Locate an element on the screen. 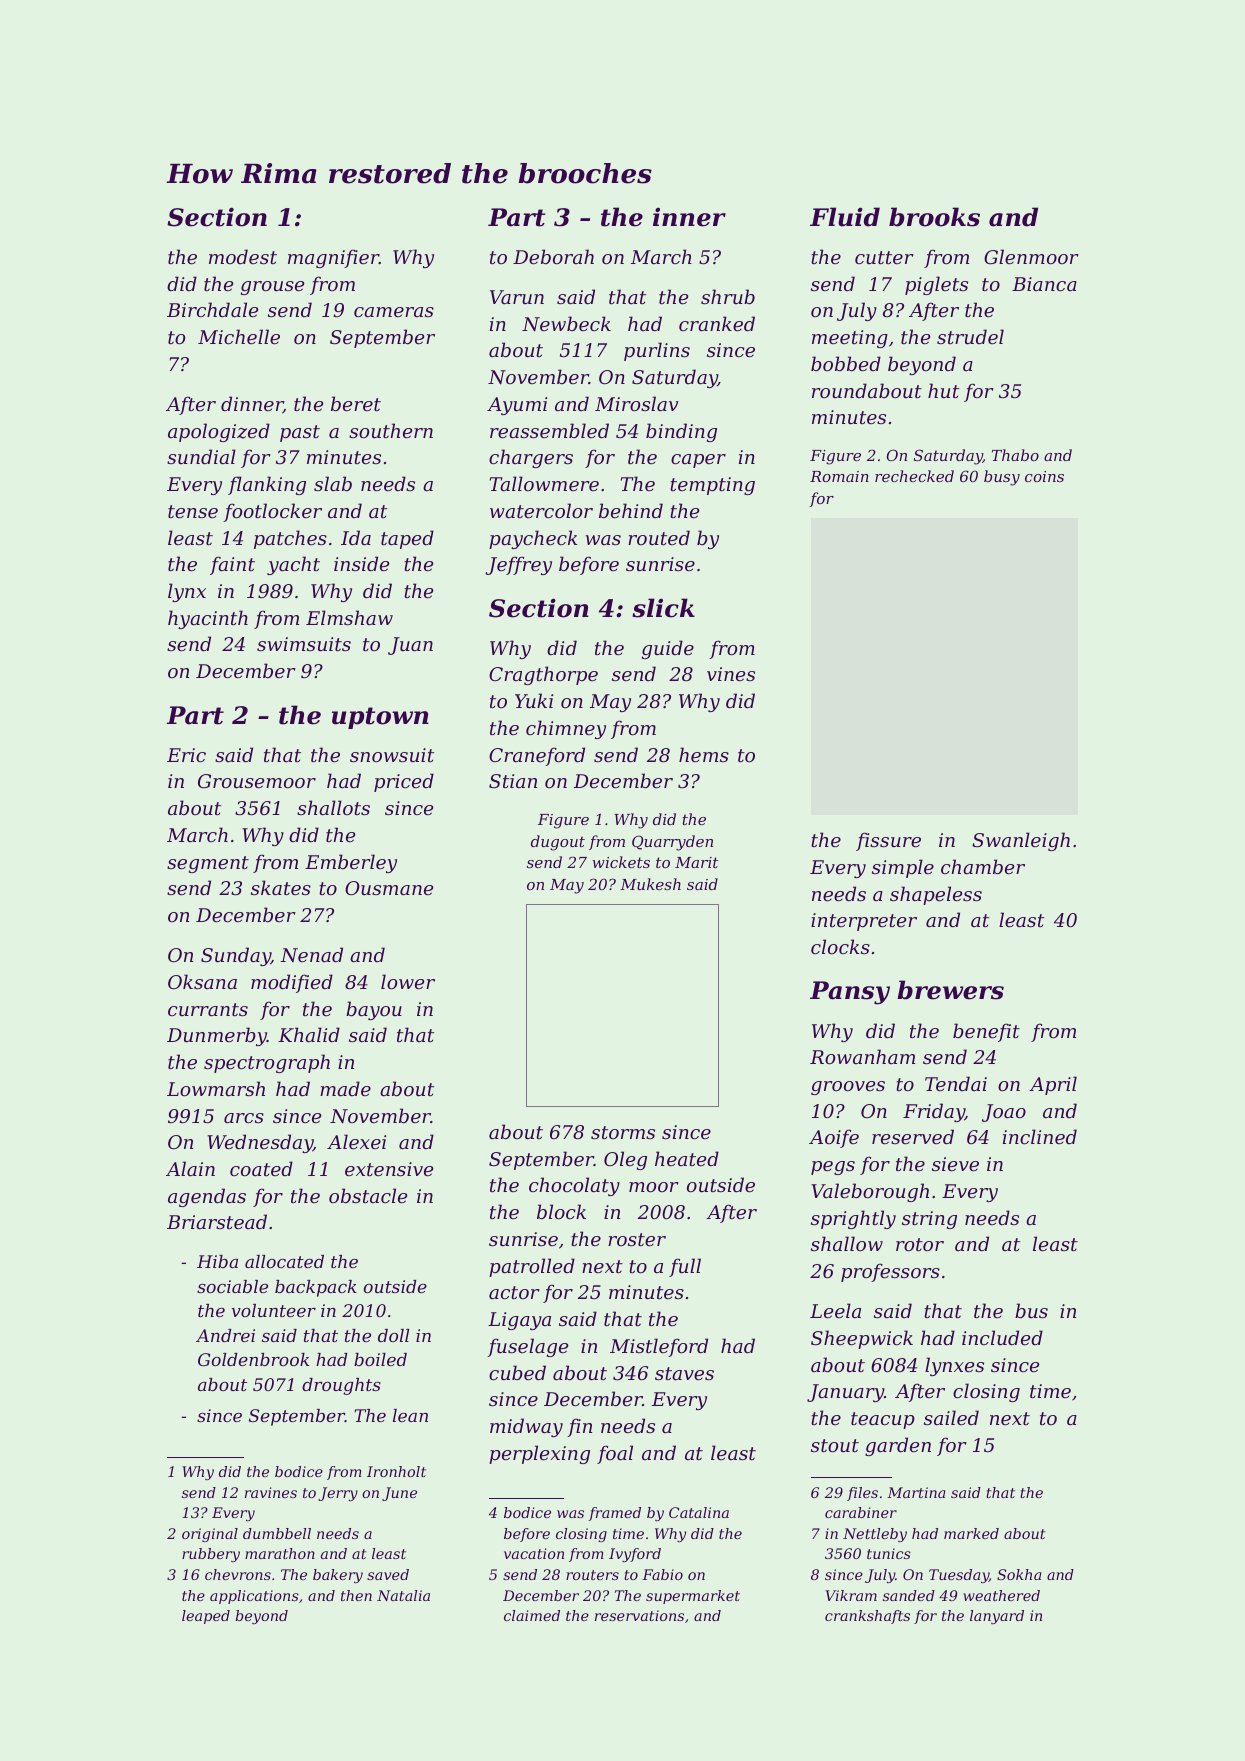  busy is located at coordinates (1002, 478).
